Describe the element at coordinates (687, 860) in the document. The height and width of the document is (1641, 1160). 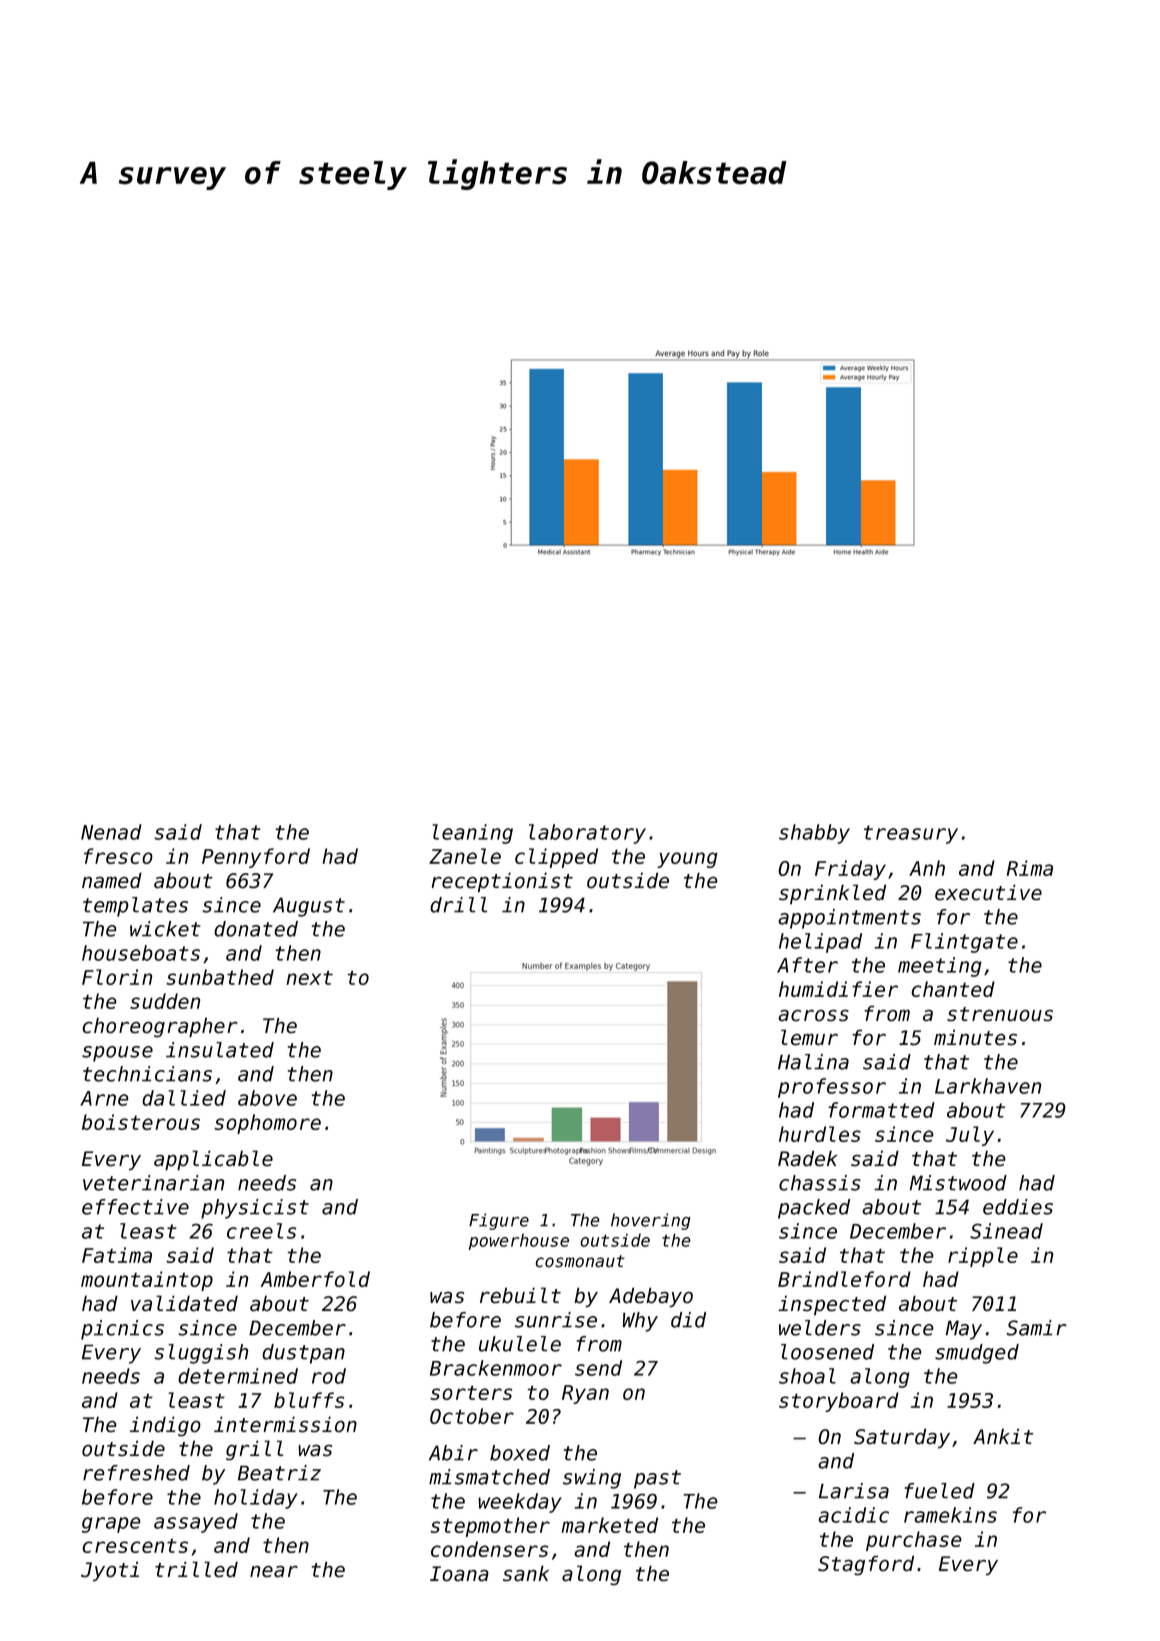
I see `young` at that location.
